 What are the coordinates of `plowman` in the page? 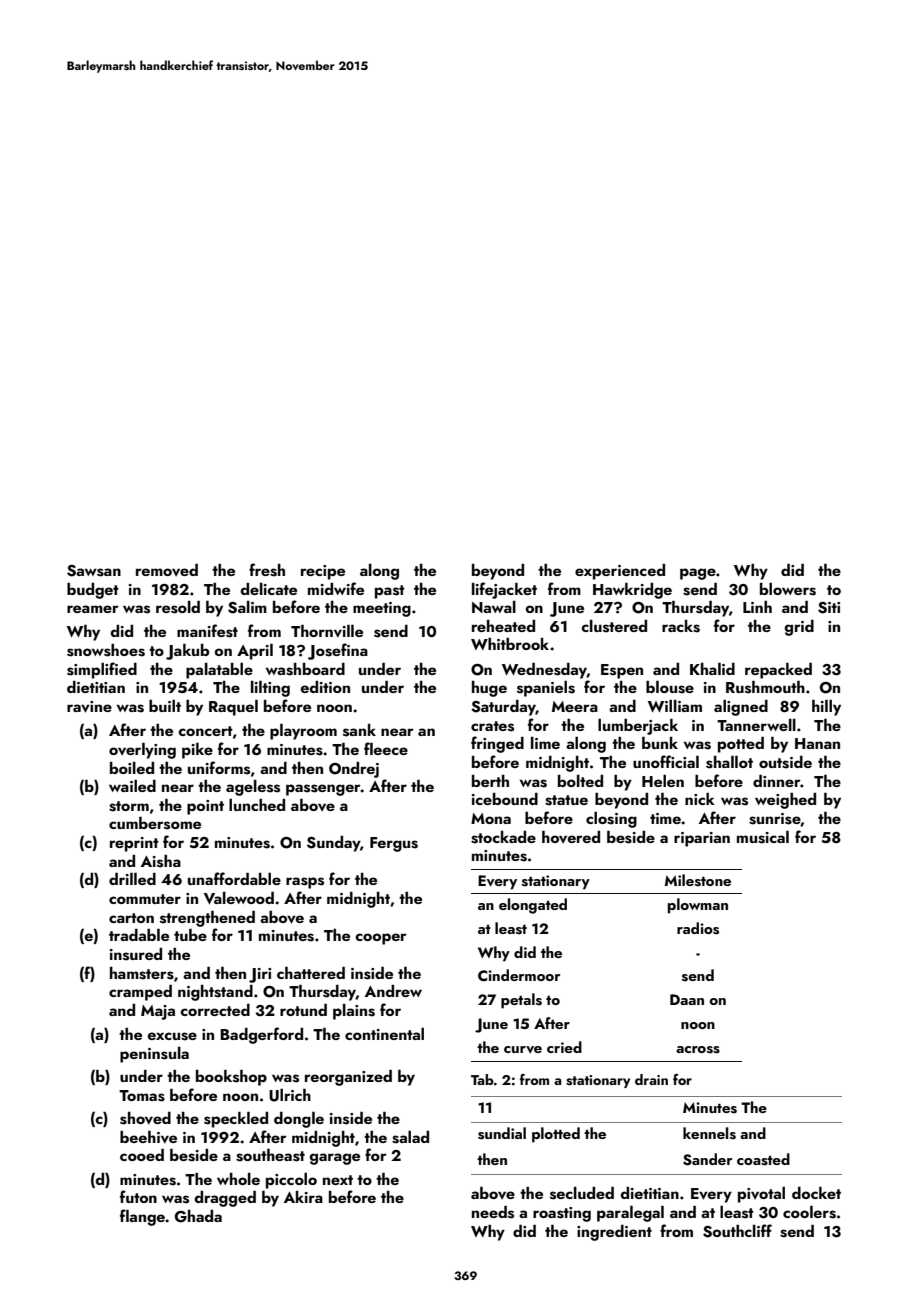 It's located at (698, 906).
